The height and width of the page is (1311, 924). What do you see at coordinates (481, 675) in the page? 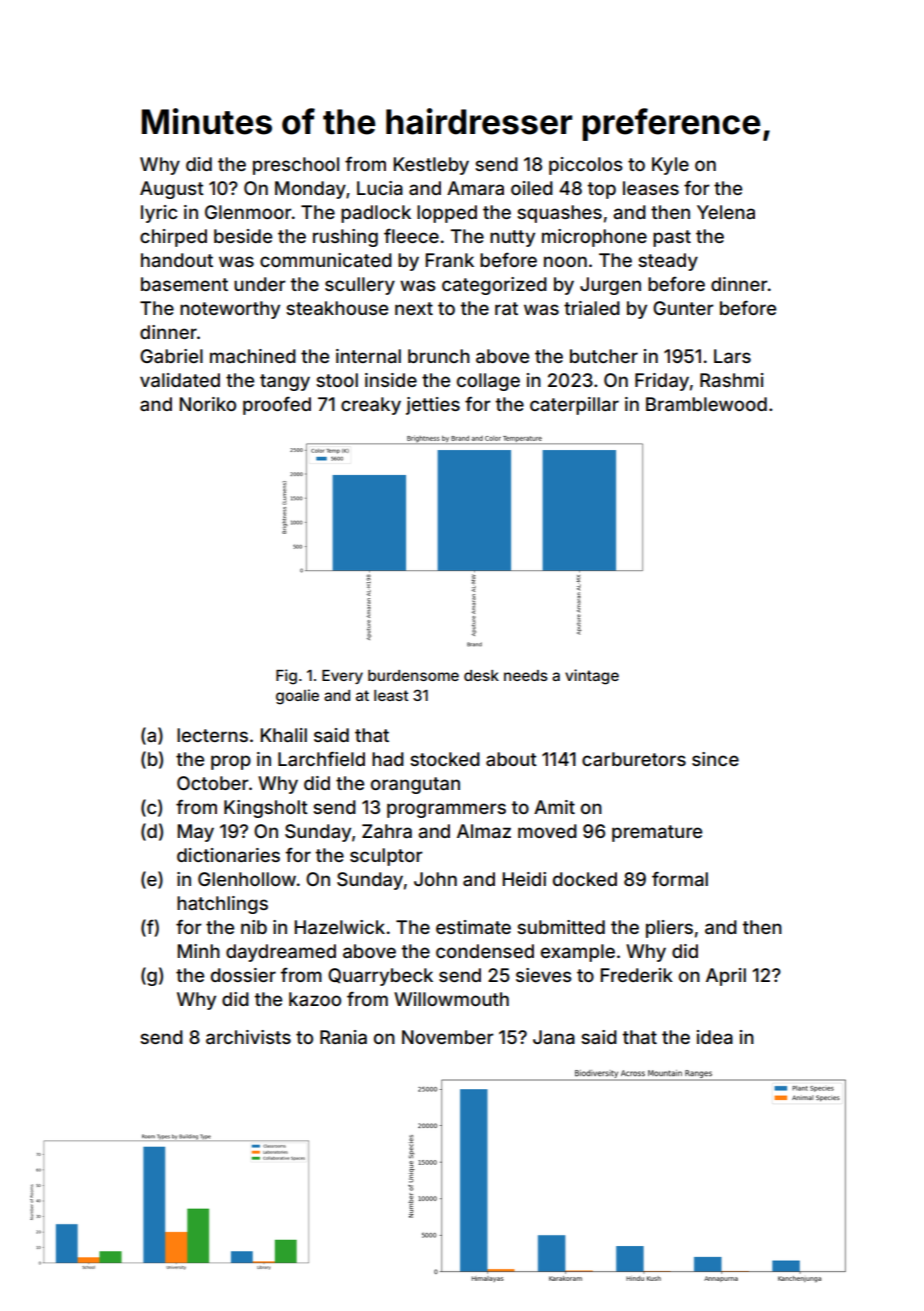
I see `desk` at bounding box center [481, 675].
